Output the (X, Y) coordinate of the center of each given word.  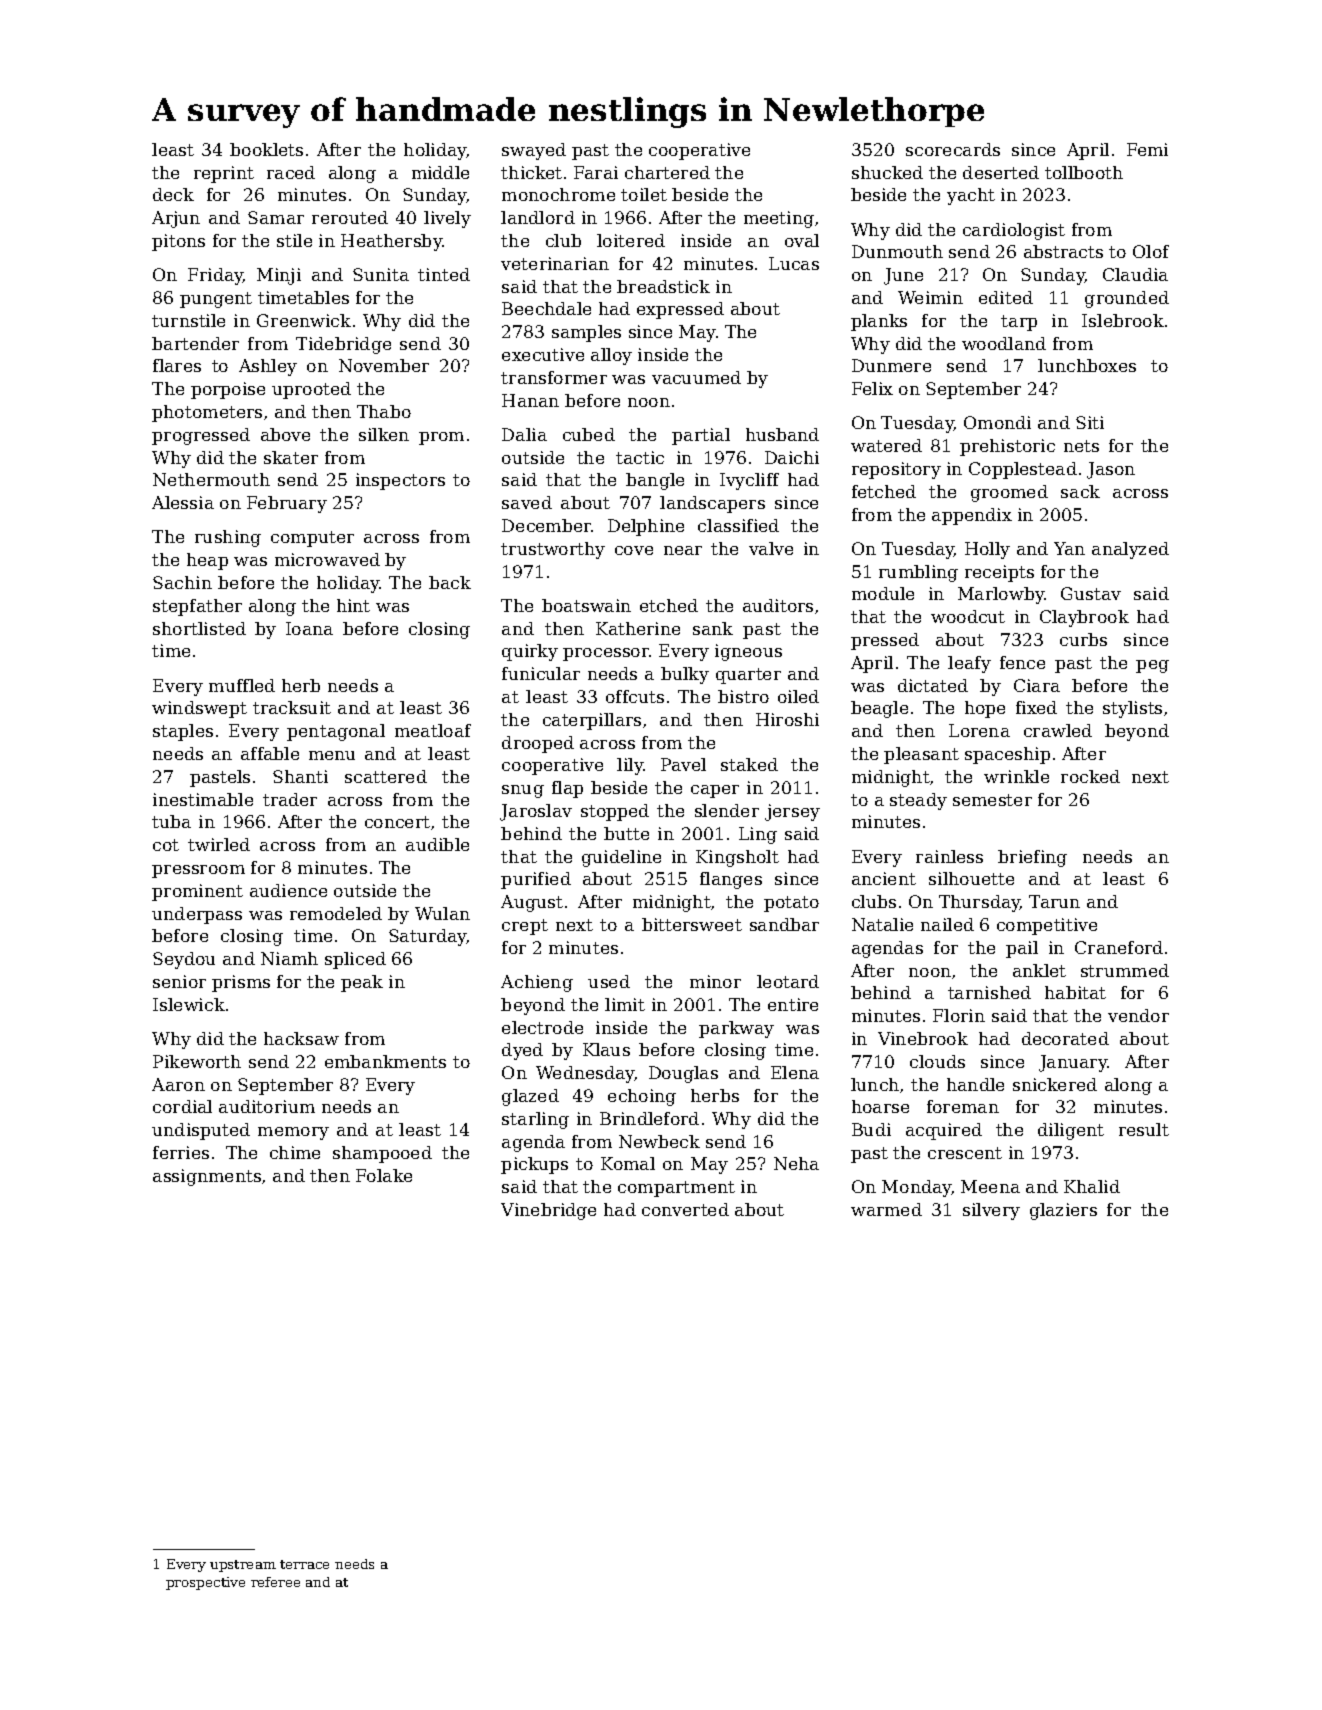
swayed (534, 151)
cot (166, 845)
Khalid (1092, 1186)
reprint (224, 174)
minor (715, 981)
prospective (205, 1583)
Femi (1147, 149)
